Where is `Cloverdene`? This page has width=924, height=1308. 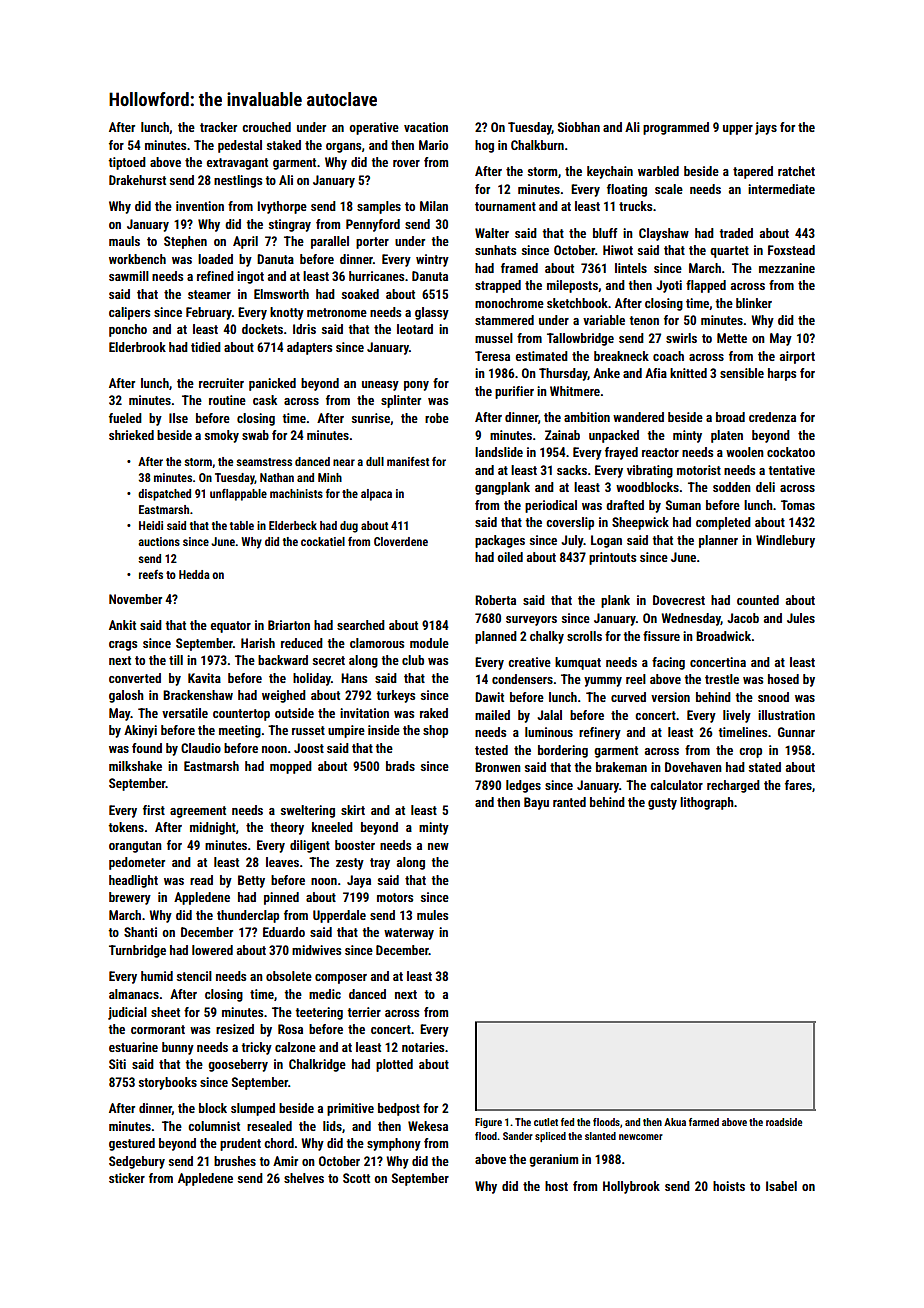 Cloverdene is located at coordinates (401, 541).
